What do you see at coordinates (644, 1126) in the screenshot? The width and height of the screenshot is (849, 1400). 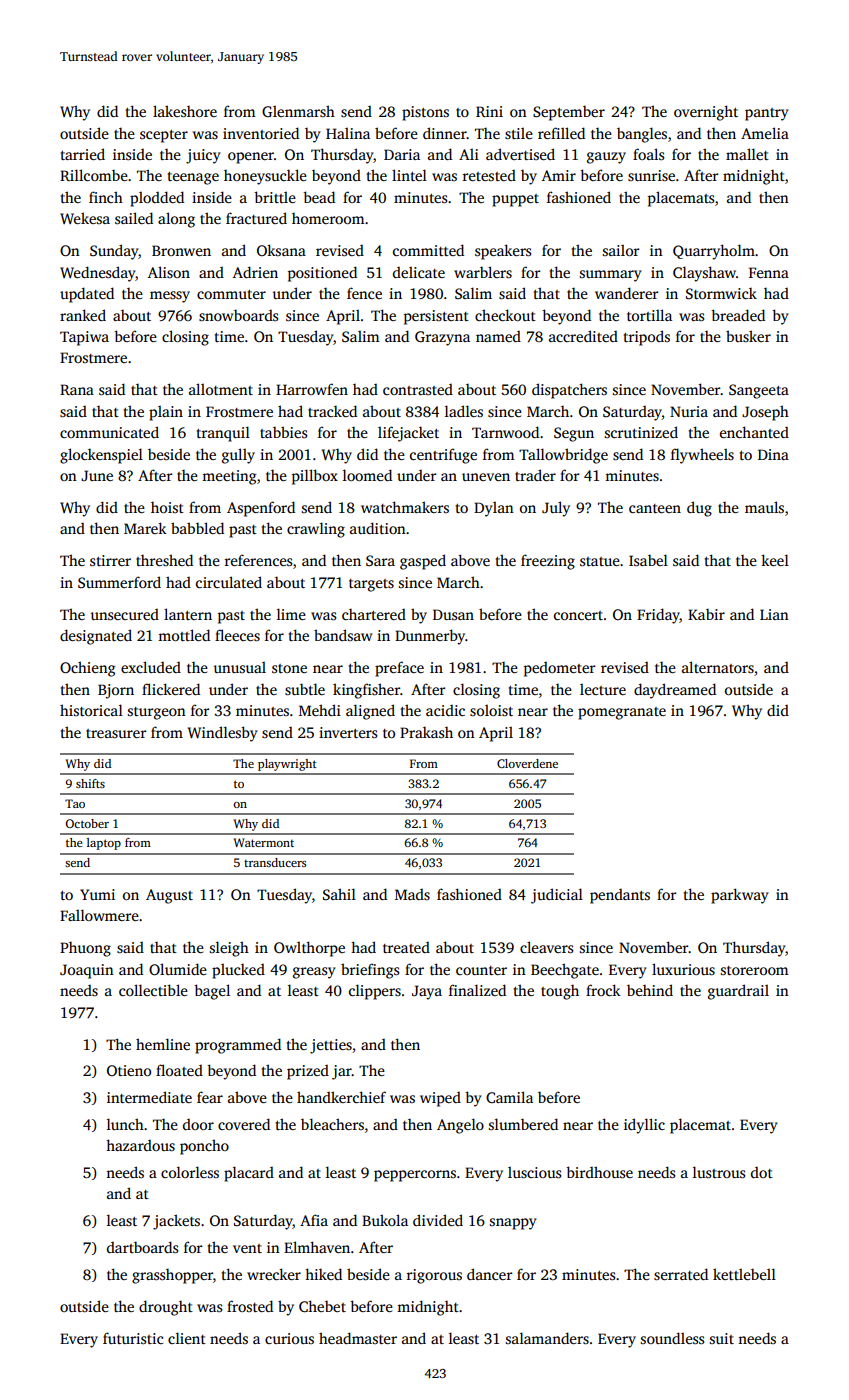 I see `idyllic` at bounding box center [644, 1126].
